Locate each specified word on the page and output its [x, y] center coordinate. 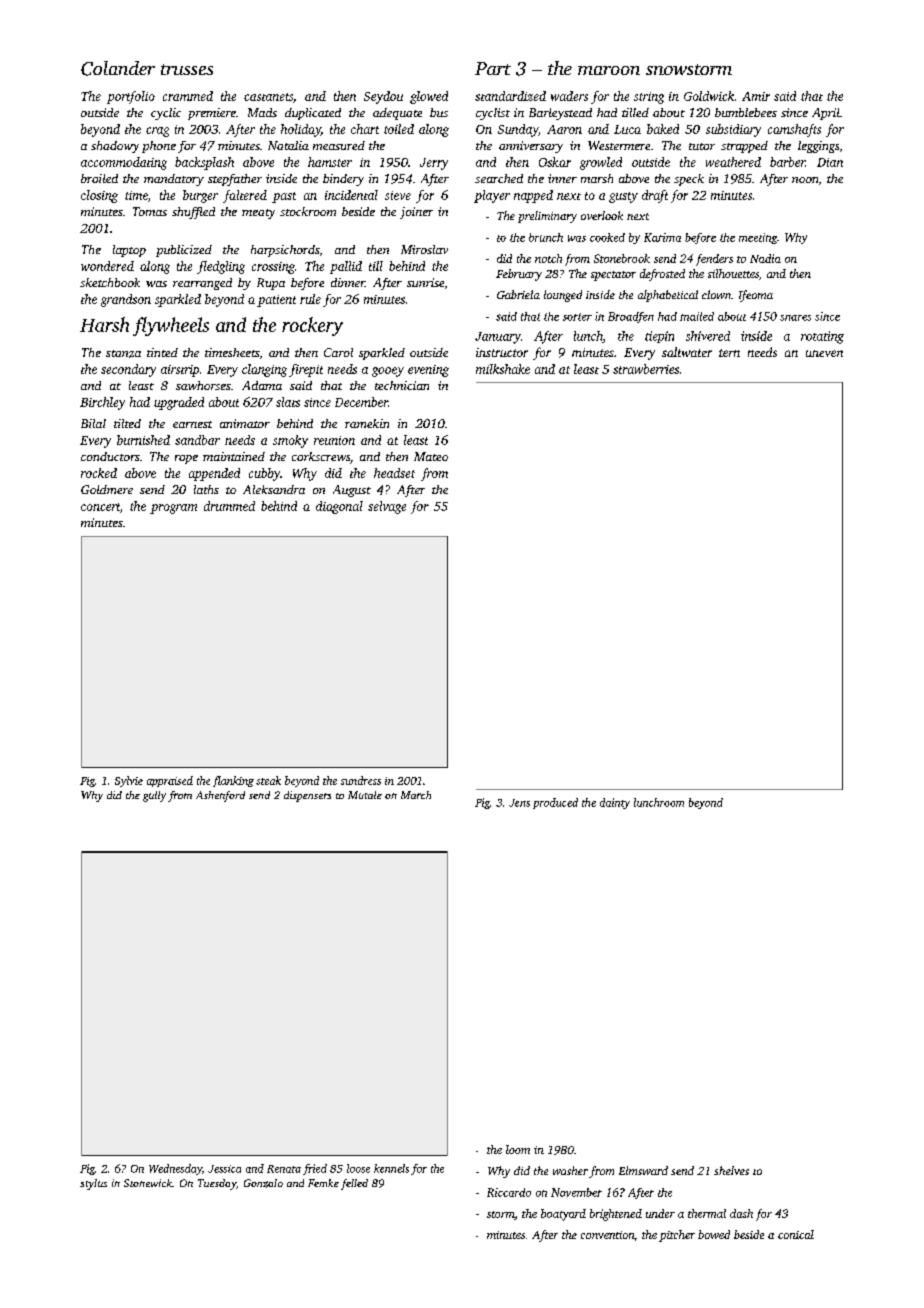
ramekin [367, 423]
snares [795, 318]
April [826, 114]
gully [154, 796]
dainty [615, 803]
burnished [143, 440]
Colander [118, 68]
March [416, 795]
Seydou [383, 97]
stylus [93, 1184]
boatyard [563, 1215]
